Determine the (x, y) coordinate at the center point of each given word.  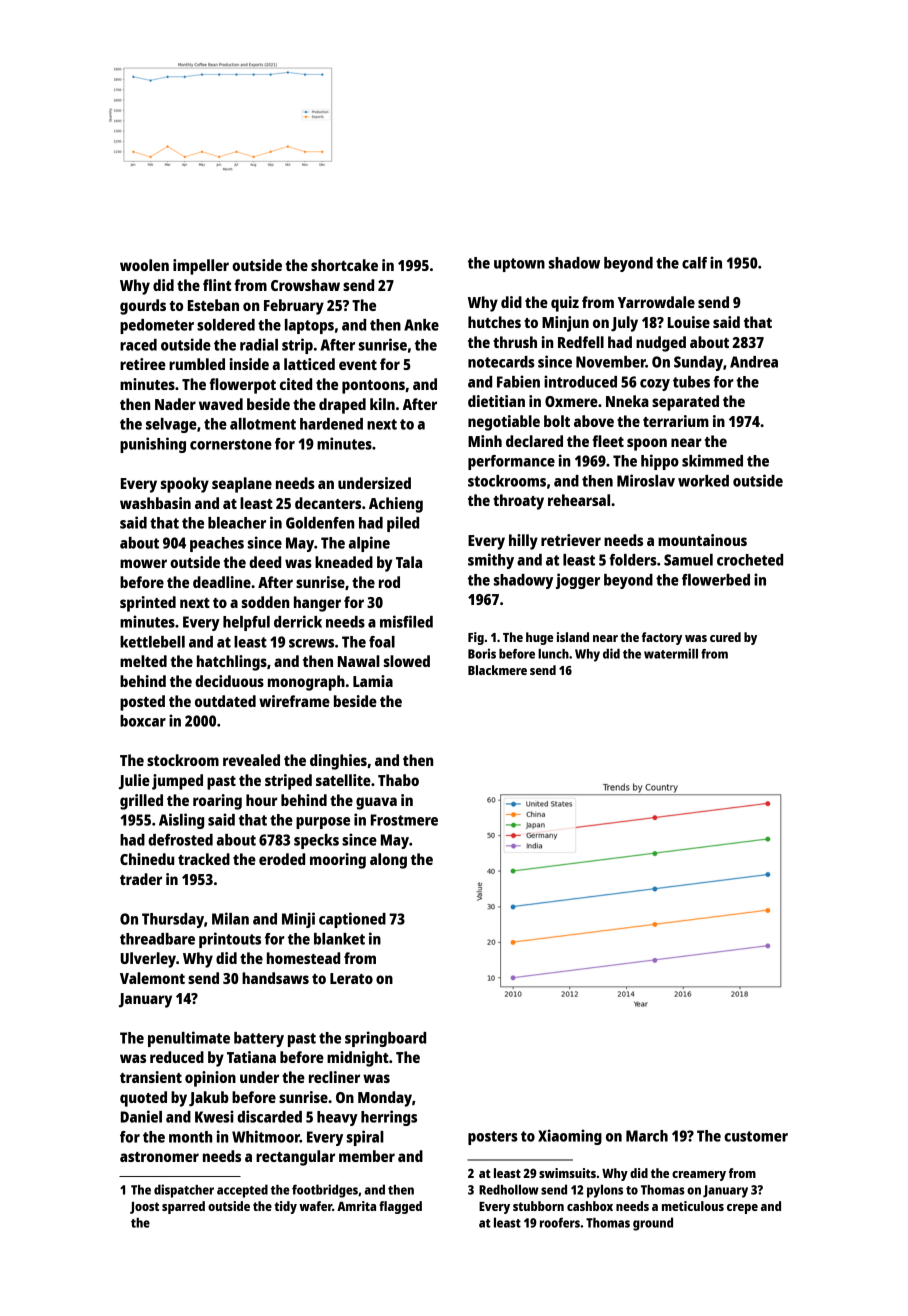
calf (694, 263)
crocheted (750, 560)
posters (493, 1138)
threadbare (157, 939)
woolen (144, 265)
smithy (491, 561)
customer (756, 1136)
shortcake (344, 265)
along (388, 861)
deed (265, 562)
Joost (144, 1208)
